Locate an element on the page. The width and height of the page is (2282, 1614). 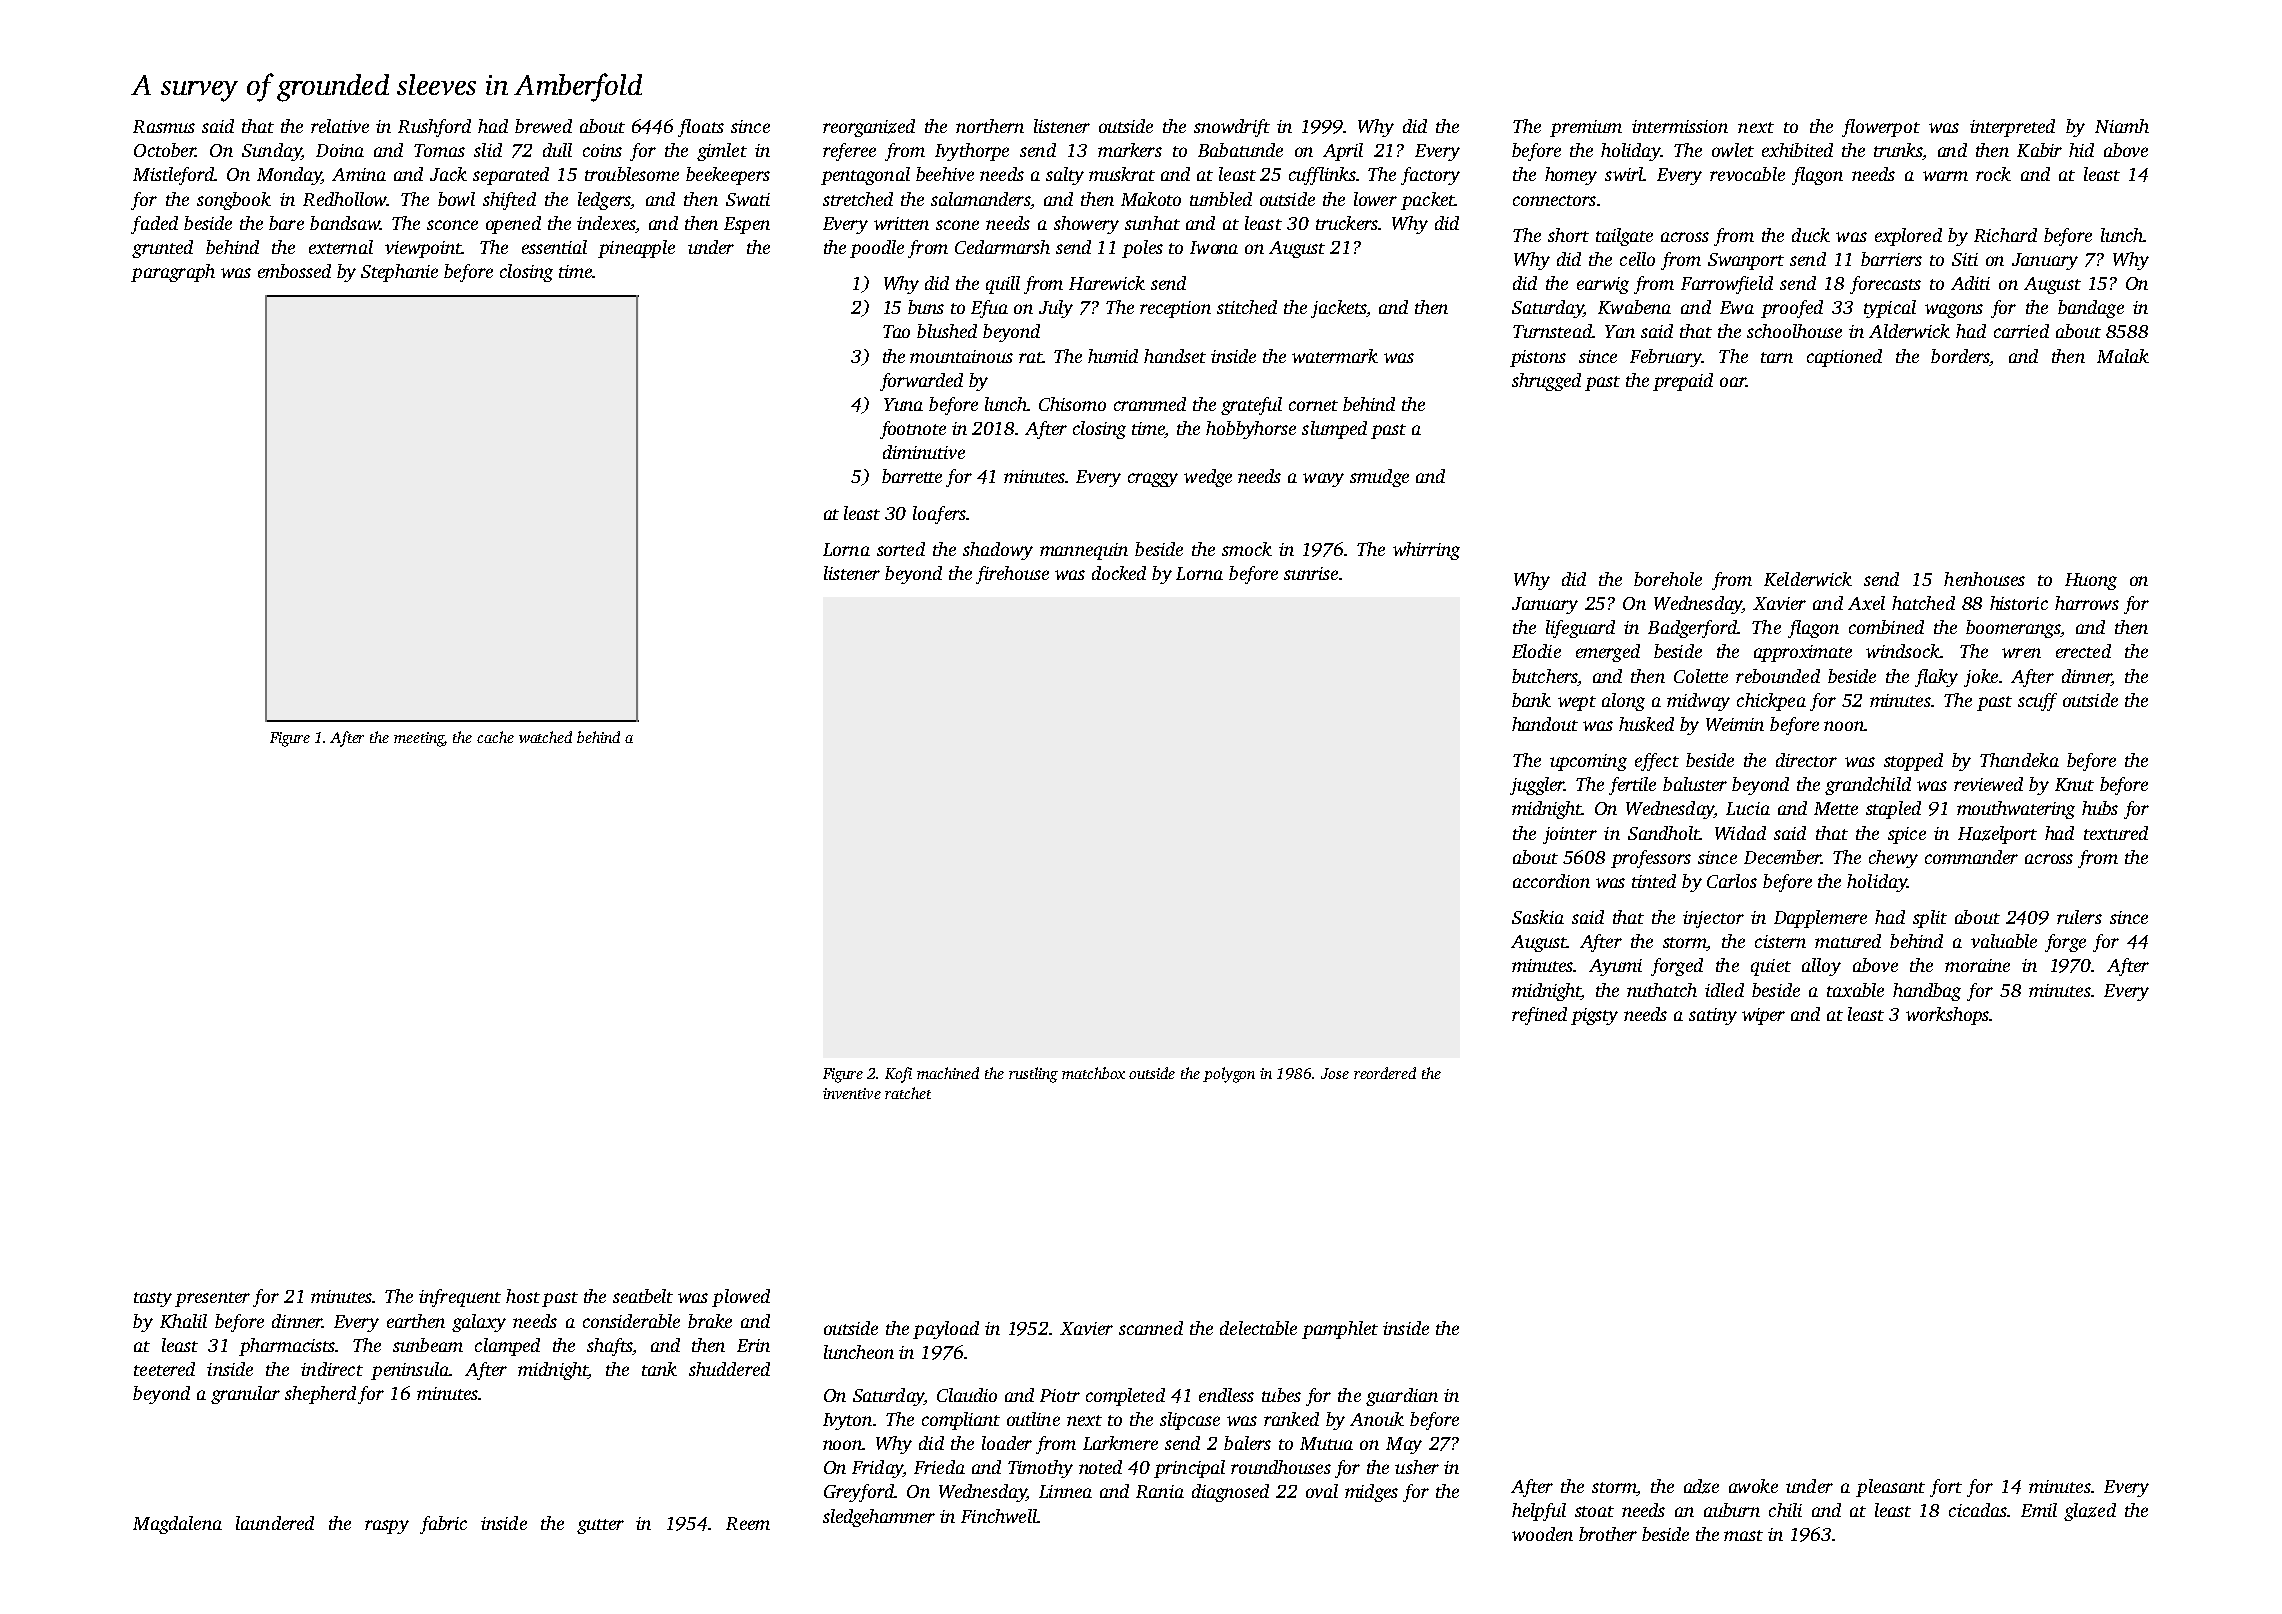
borders is located at coordinates (1960, 356).
